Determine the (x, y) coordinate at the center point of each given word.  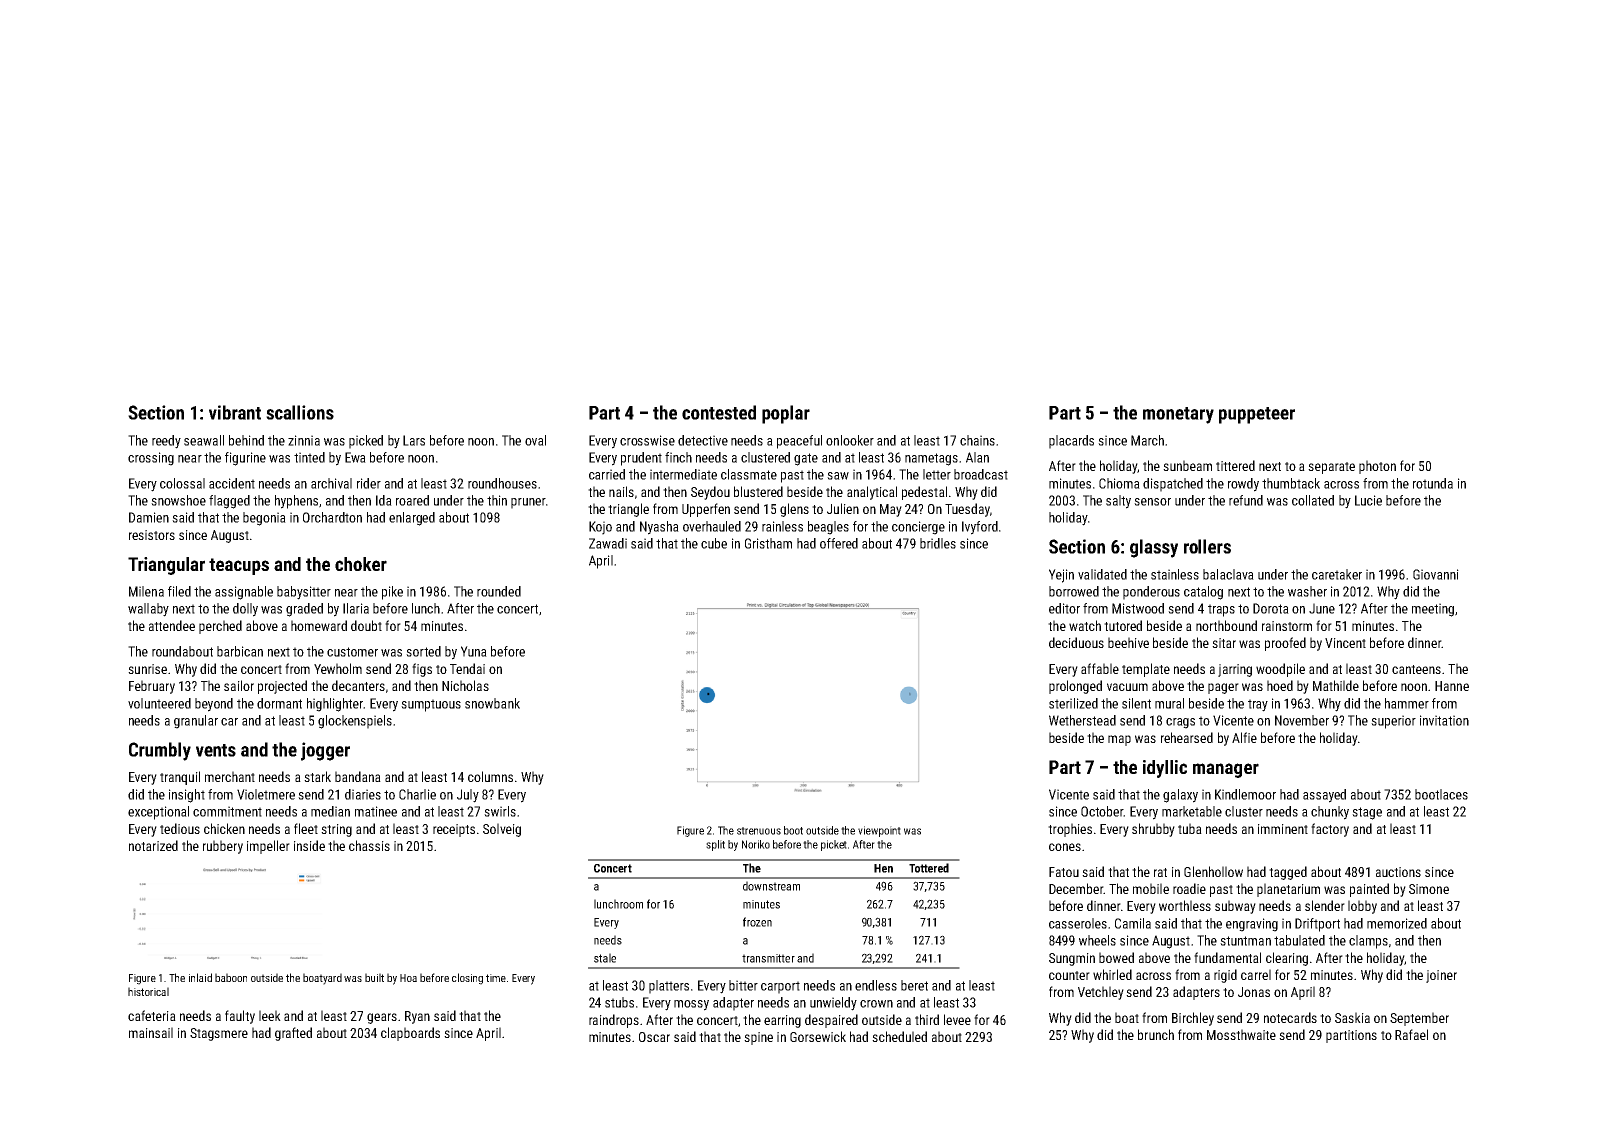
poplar (786, 414)
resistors (152, 535)
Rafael (1411, 1034)
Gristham (768, 543)
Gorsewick (818, 1036)
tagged (1288, 873)
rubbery (223, 847)
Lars (414, 440)
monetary (1178, 415)
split (715, 845)
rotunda (1433, 483)
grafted (293, 1034)
